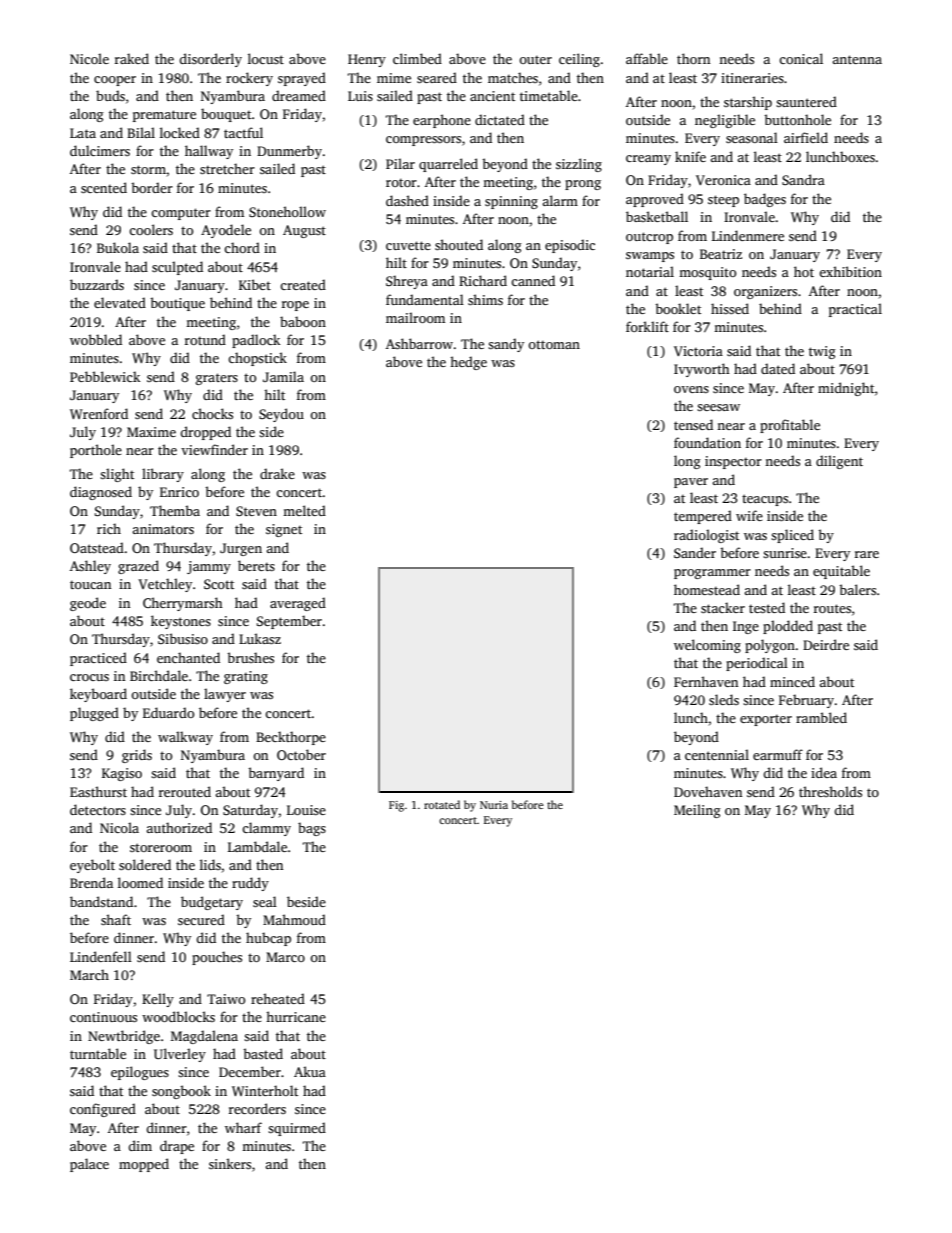  I want to click on climbed, so click(417, 58).
